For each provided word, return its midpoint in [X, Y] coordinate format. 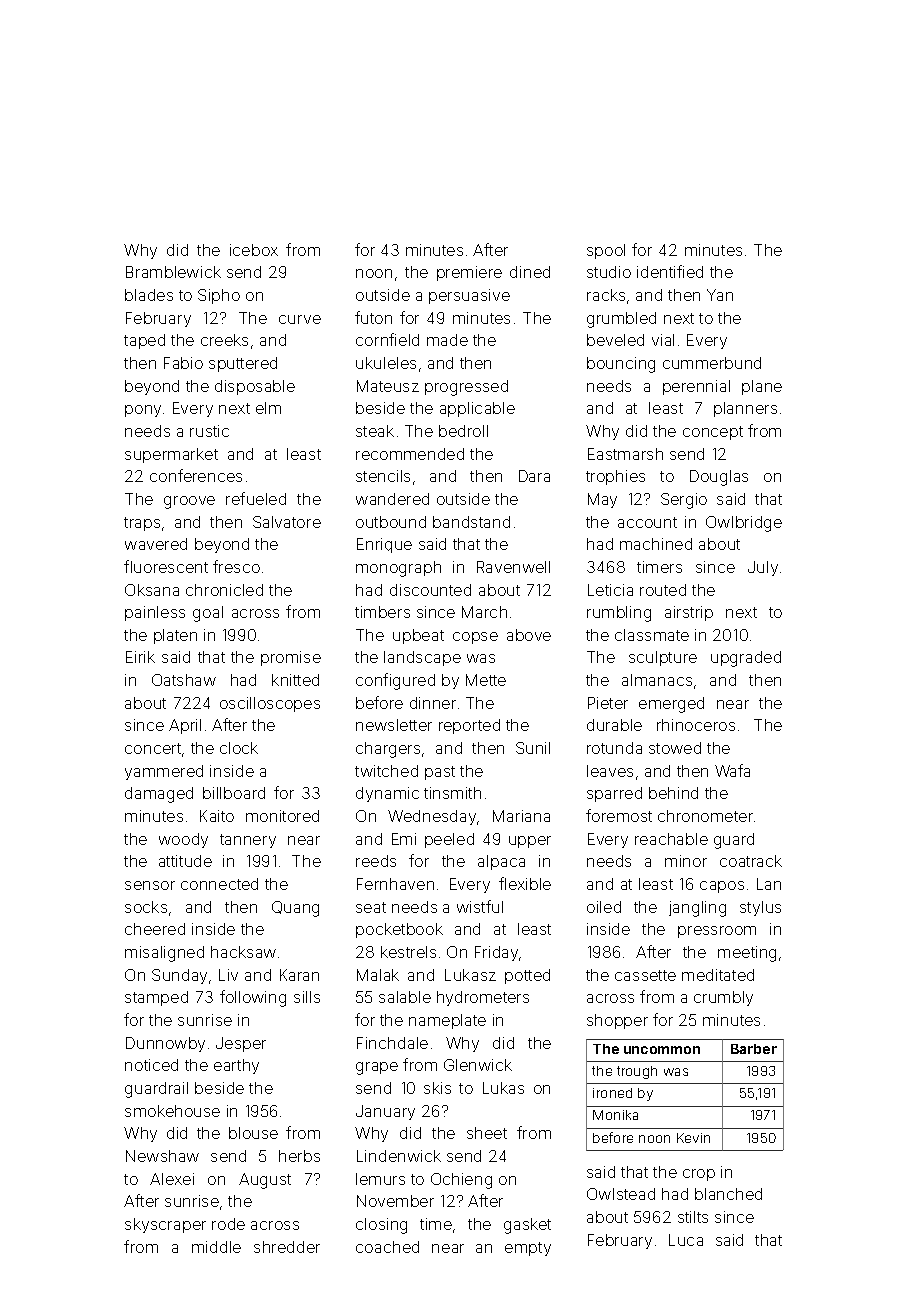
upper [530, 842]
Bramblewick [173, 272]
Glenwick [478, 1065]
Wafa [732, 770]
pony [143, 411]
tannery [248, 841]
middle [216, 1247]
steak [375, 431]
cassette [645, 975]
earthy [236, 1066]
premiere [469, 273]
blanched [728, 1194]
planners [745, 409]
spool [606, 251]
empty [528, 1249]
